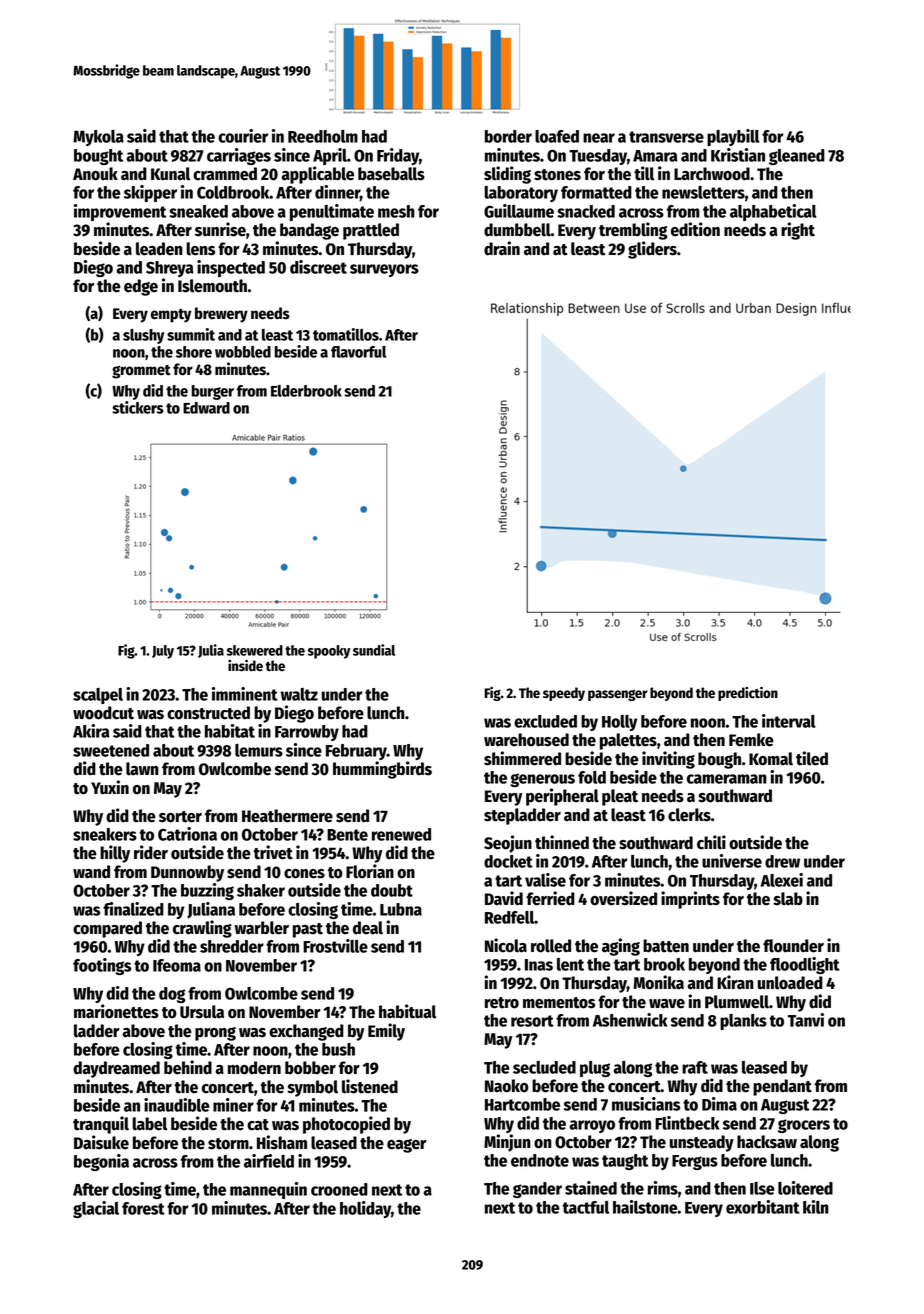  Describe the element at coordinates (299, 694) in the document. I see `waltz` at that location.
